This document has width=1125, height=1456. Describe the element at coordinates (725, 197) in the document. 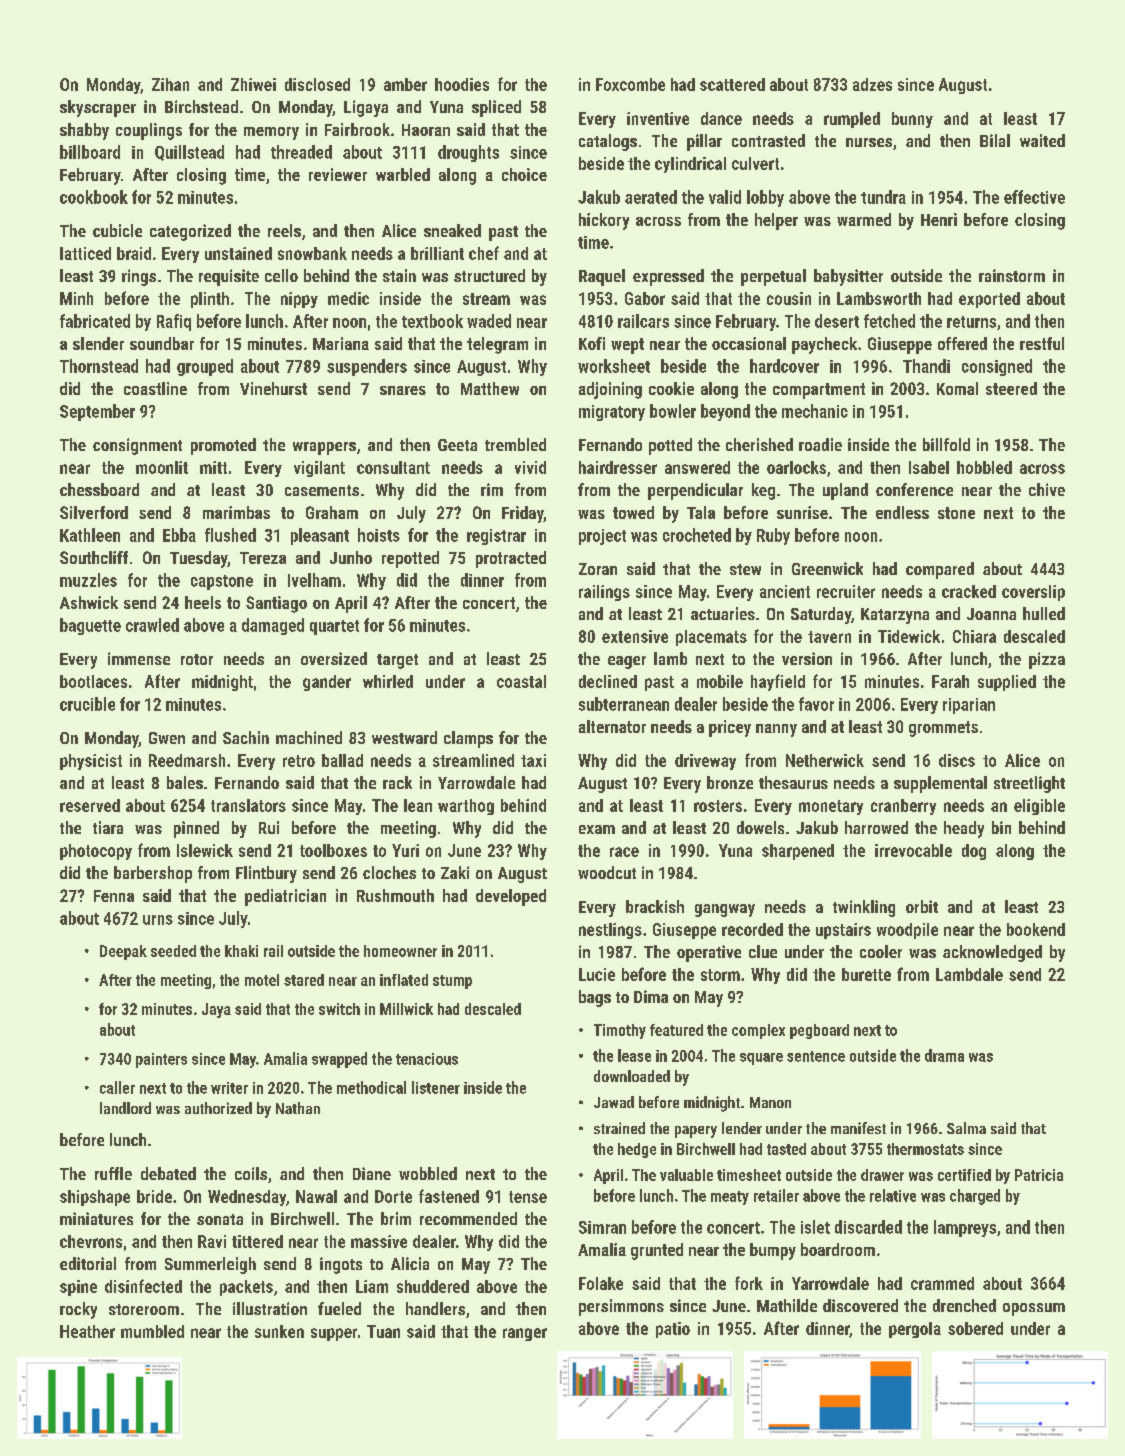

I see `valid` at that location.
